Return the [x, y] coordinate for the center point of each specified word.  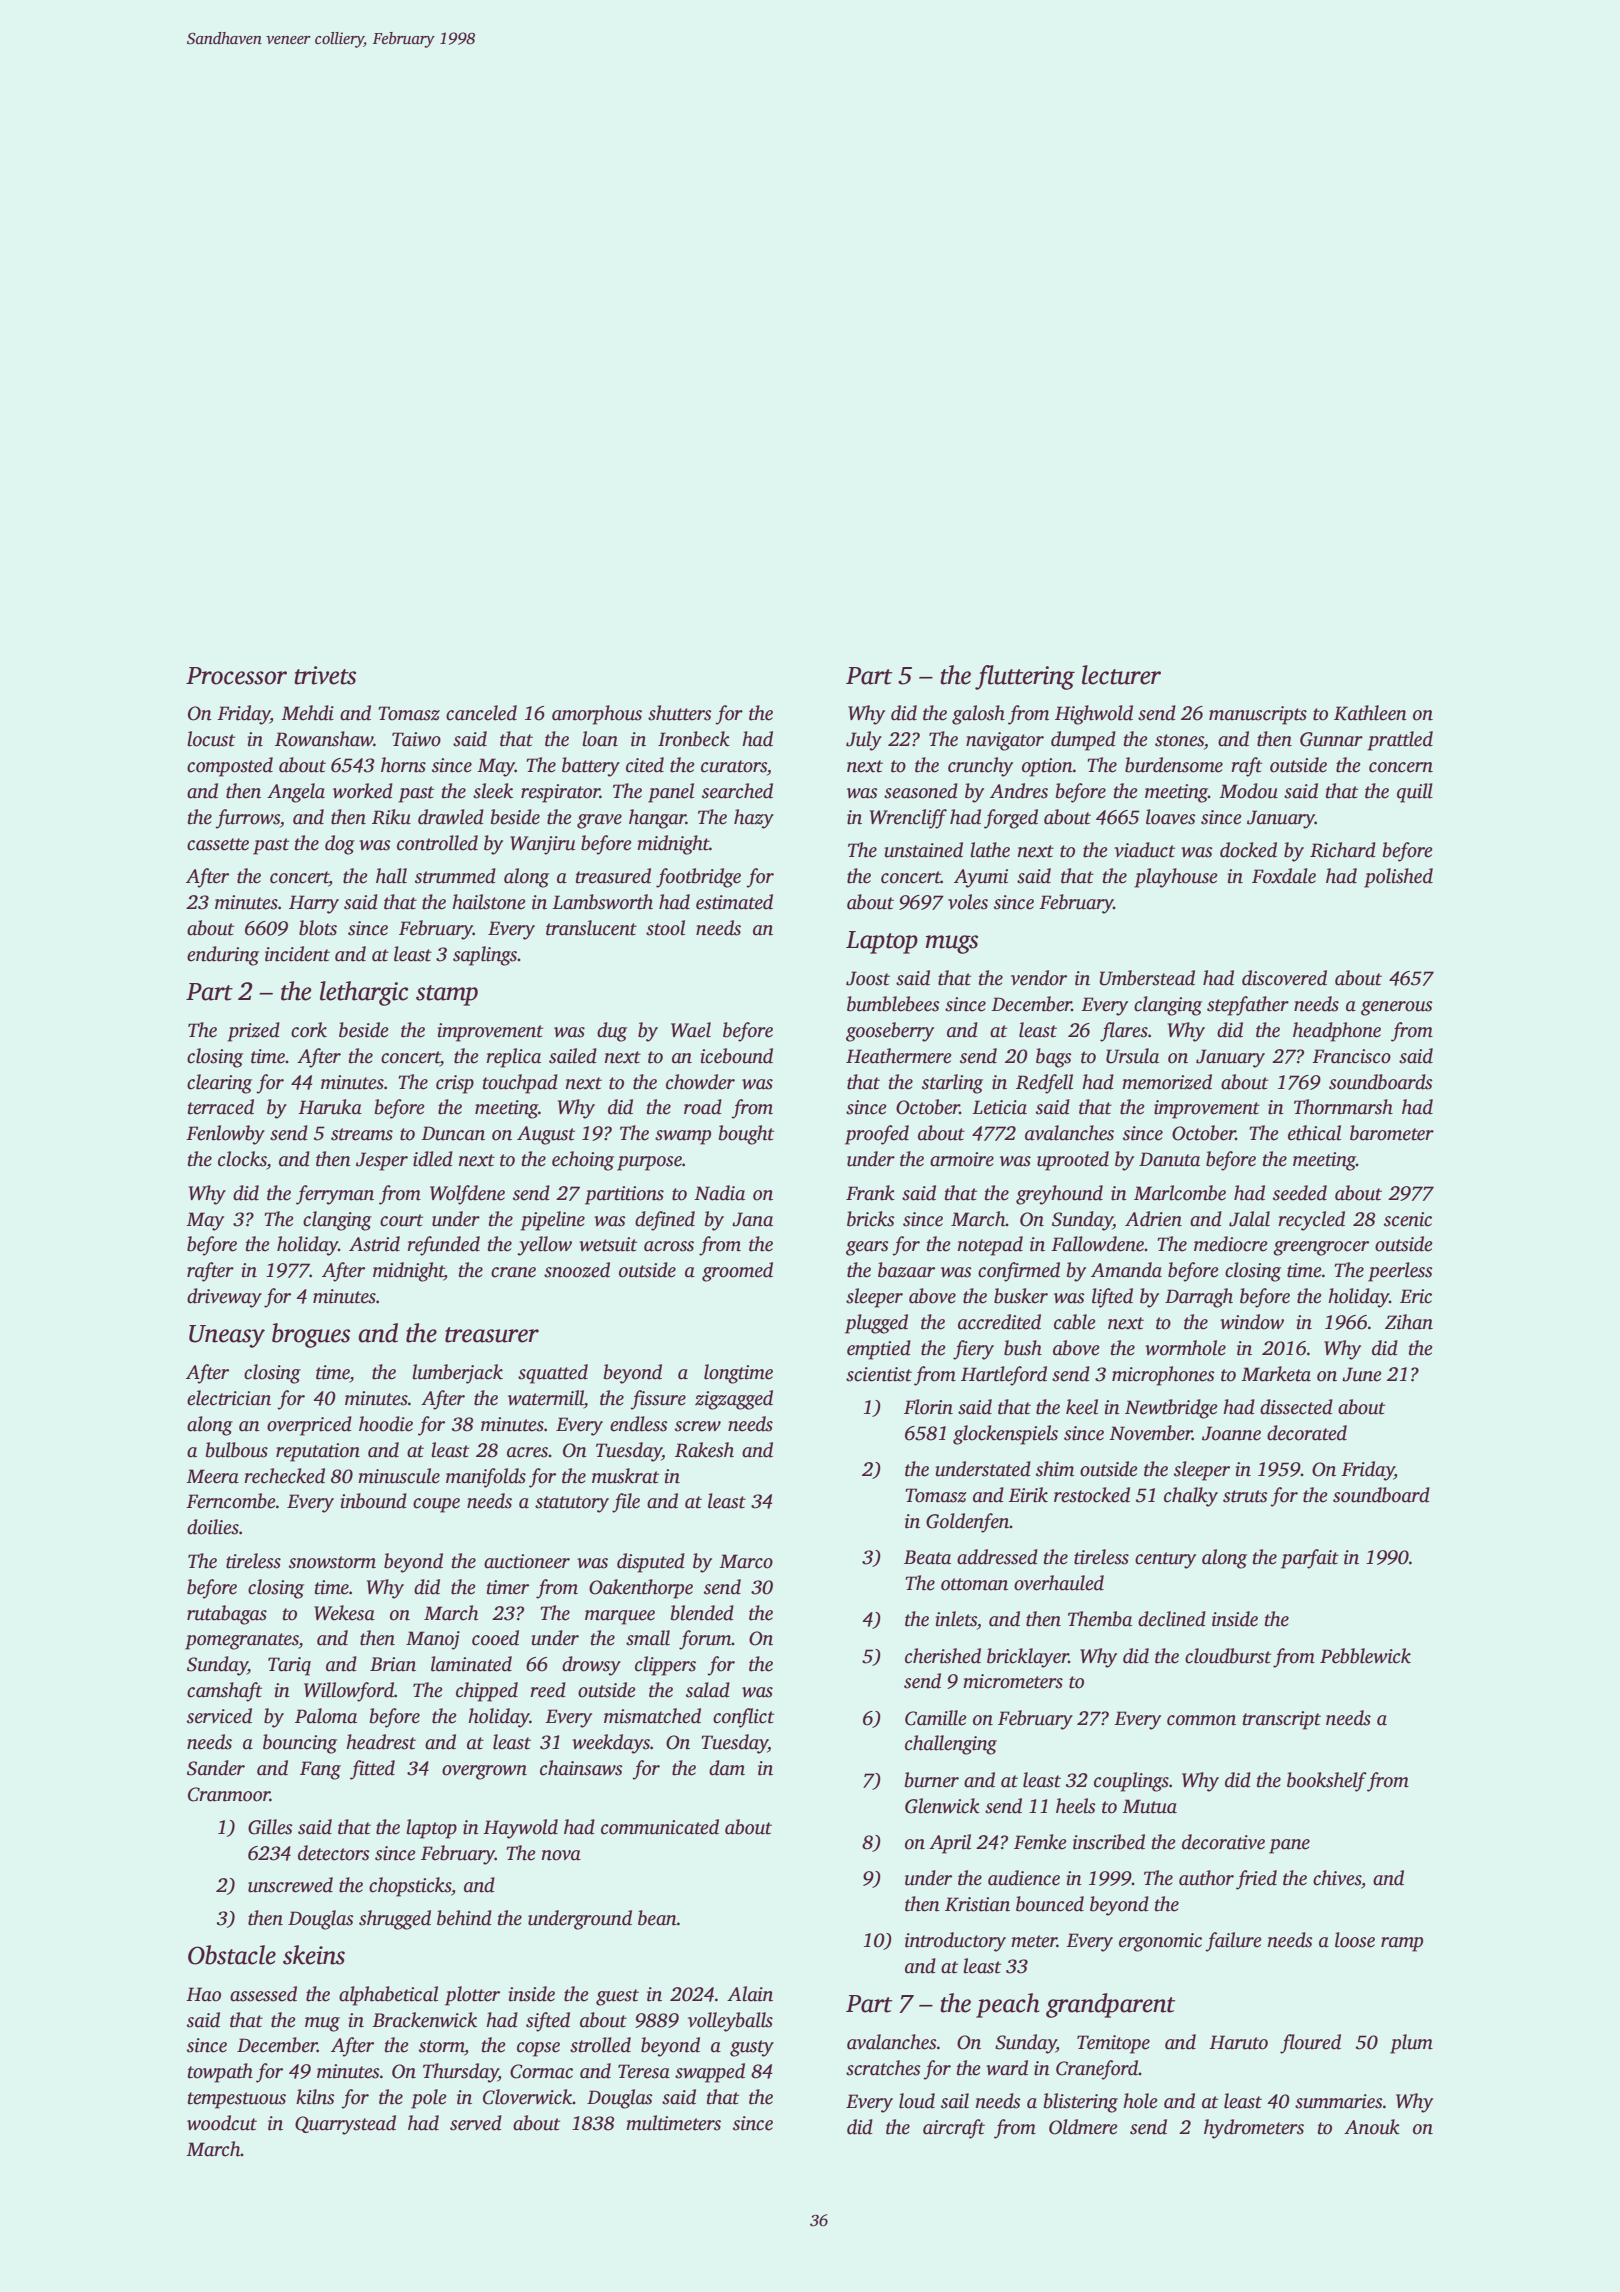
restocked [1092, 1495]
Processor [236, 676]
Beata [927, 1557]
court [401, 1220]
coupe [436, 1505]
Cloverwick [527, 2097]
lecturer [1121, 675]
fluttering [1025, 677]
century [1165, 1560]
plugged [876, 1324]
